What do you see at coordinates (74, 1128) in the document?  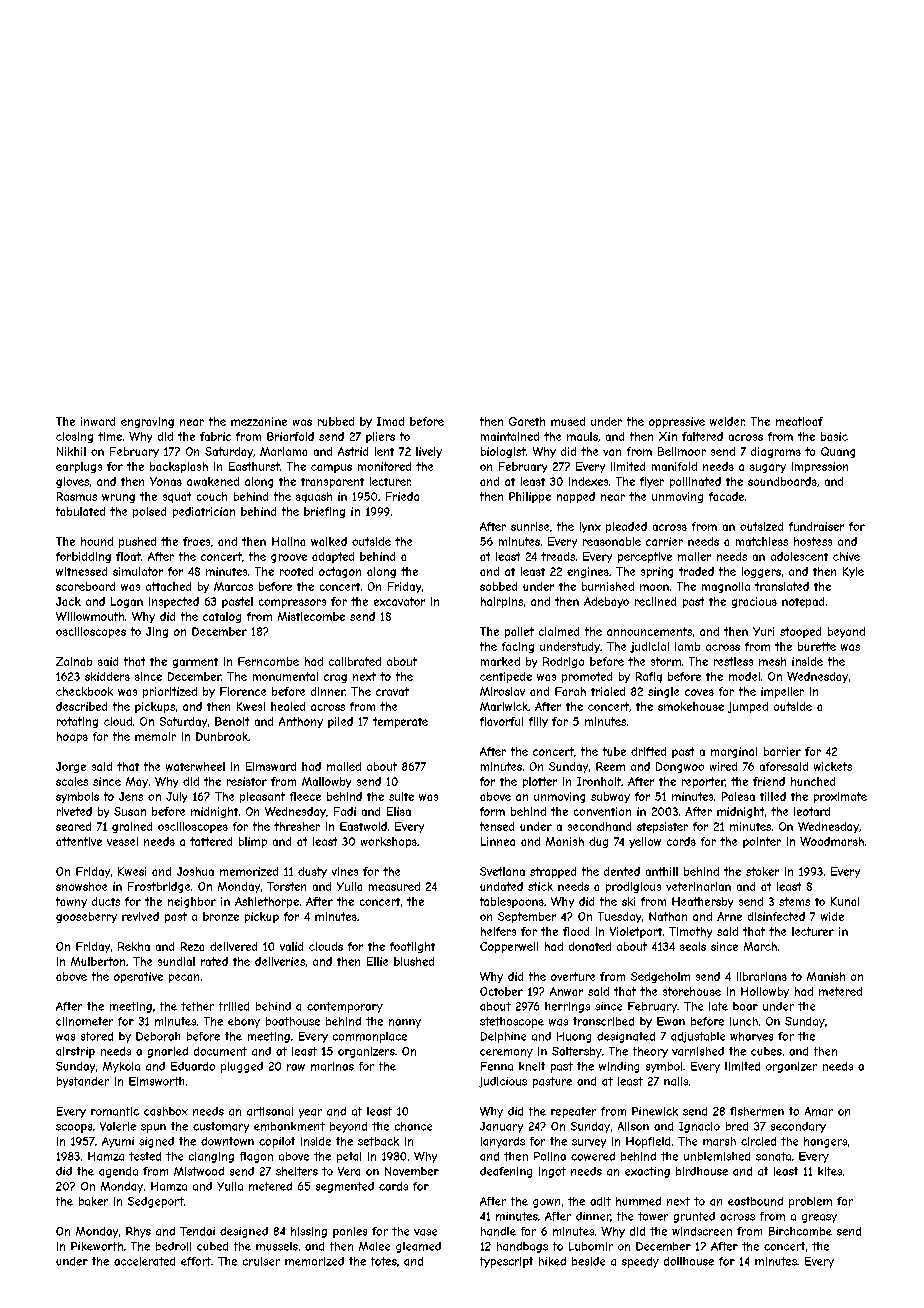 I see `scoops` at bounding box center [74, 1128].
